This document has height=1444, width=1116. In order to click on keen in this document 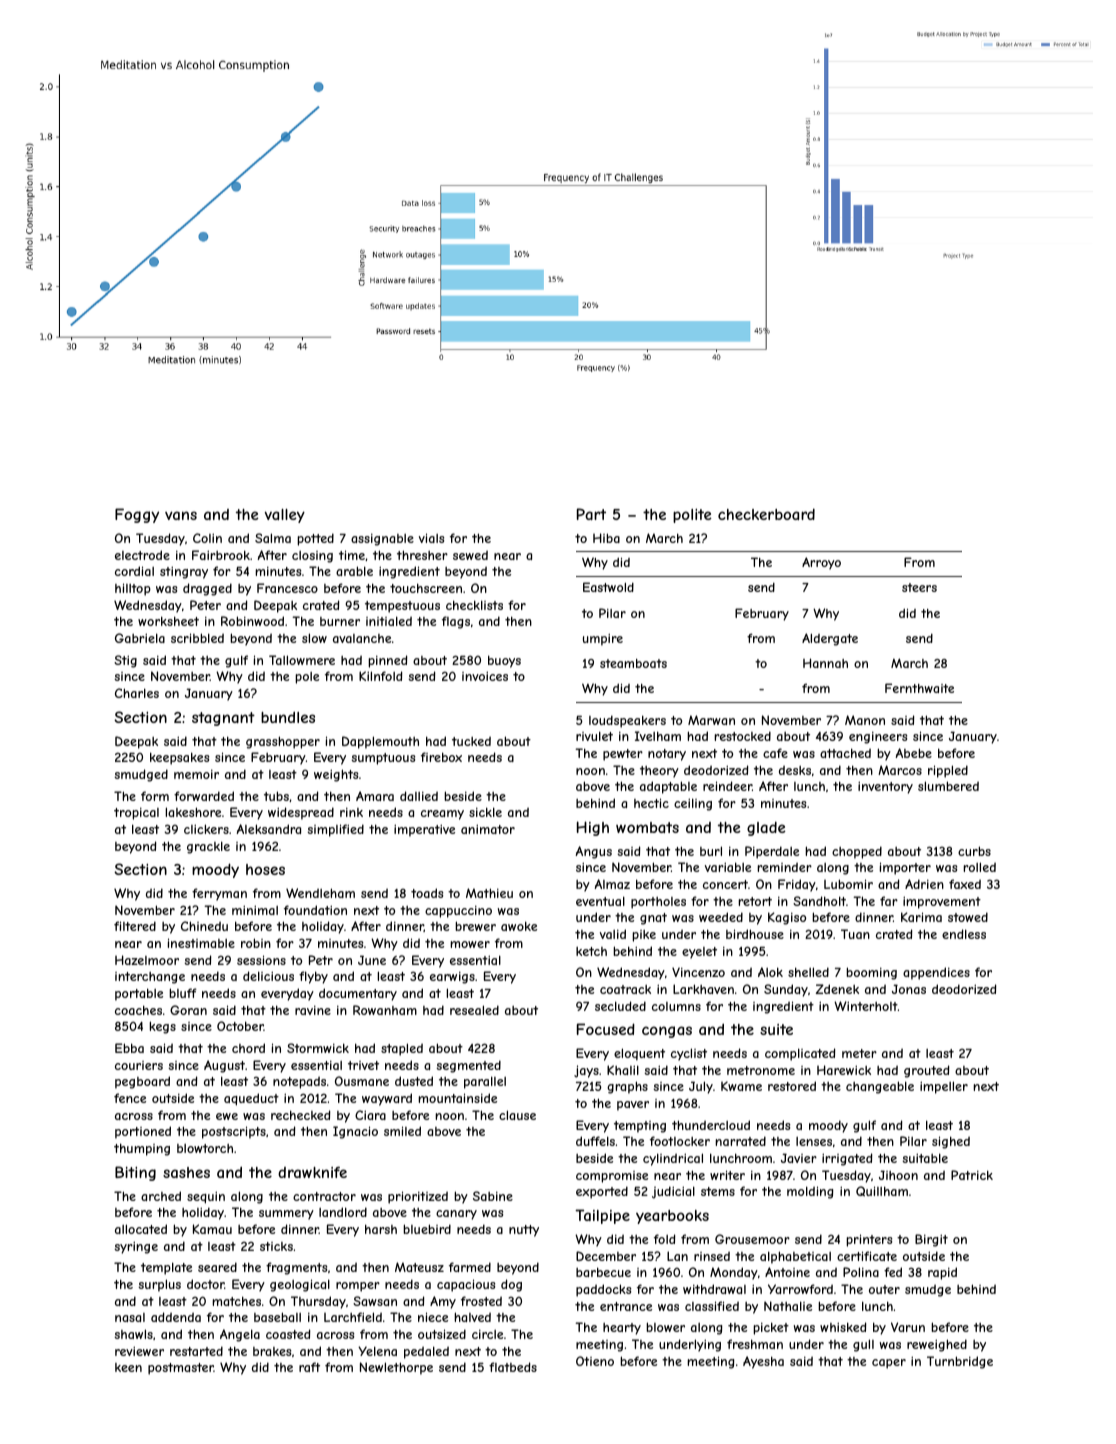, I will do `click(128, 1367)`.
